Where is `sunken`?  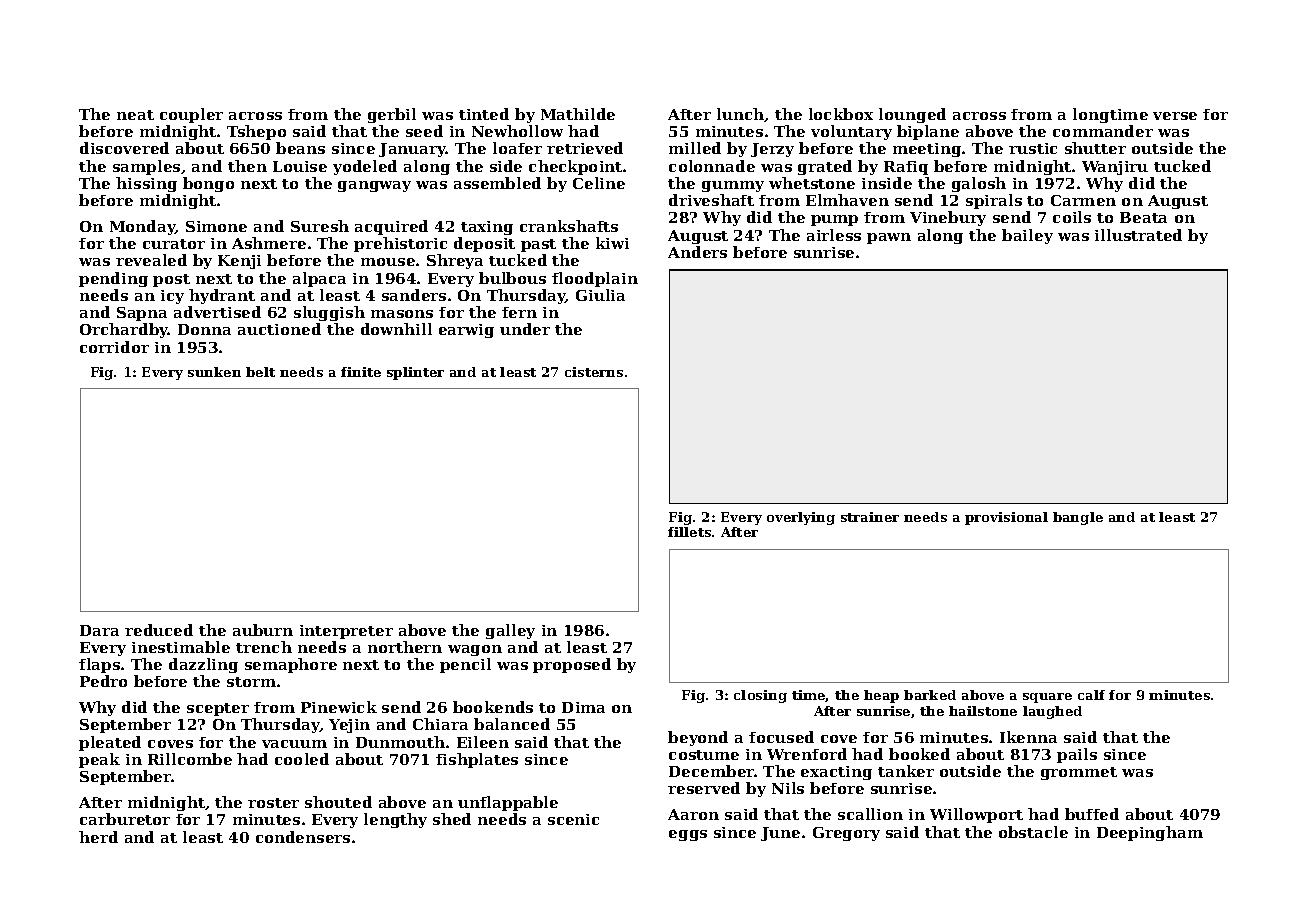
sunken is located at coordinates (214, 372).
